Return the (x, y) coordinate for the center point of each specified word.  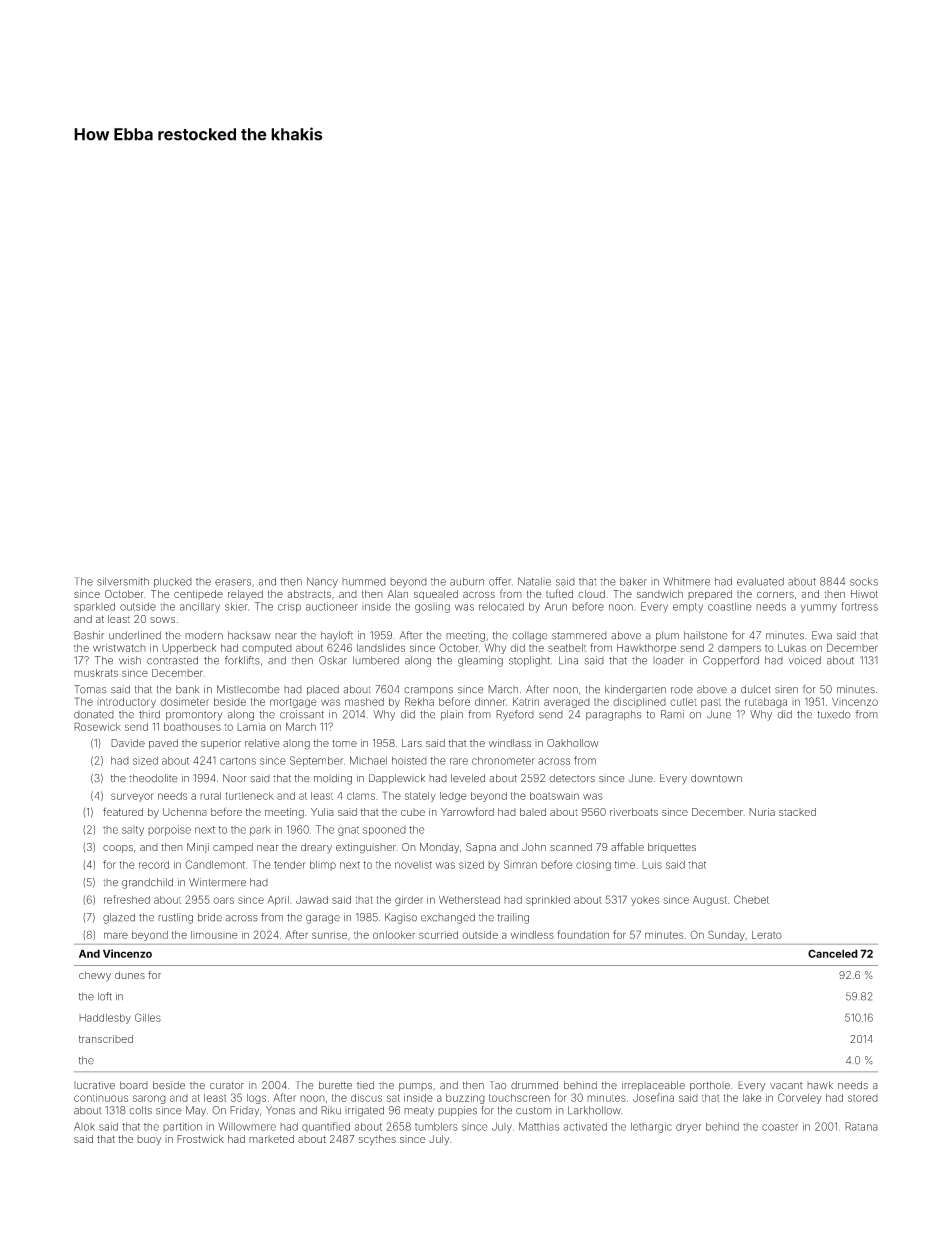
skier (236, 606)
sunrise (329, 935)
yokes (645, 901)
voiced (805, 660)
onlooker (394, 935)
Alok (84, 1126)
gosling (432, 607)
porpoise (169, 830)
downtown (716, 778)
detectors (572, 778)
